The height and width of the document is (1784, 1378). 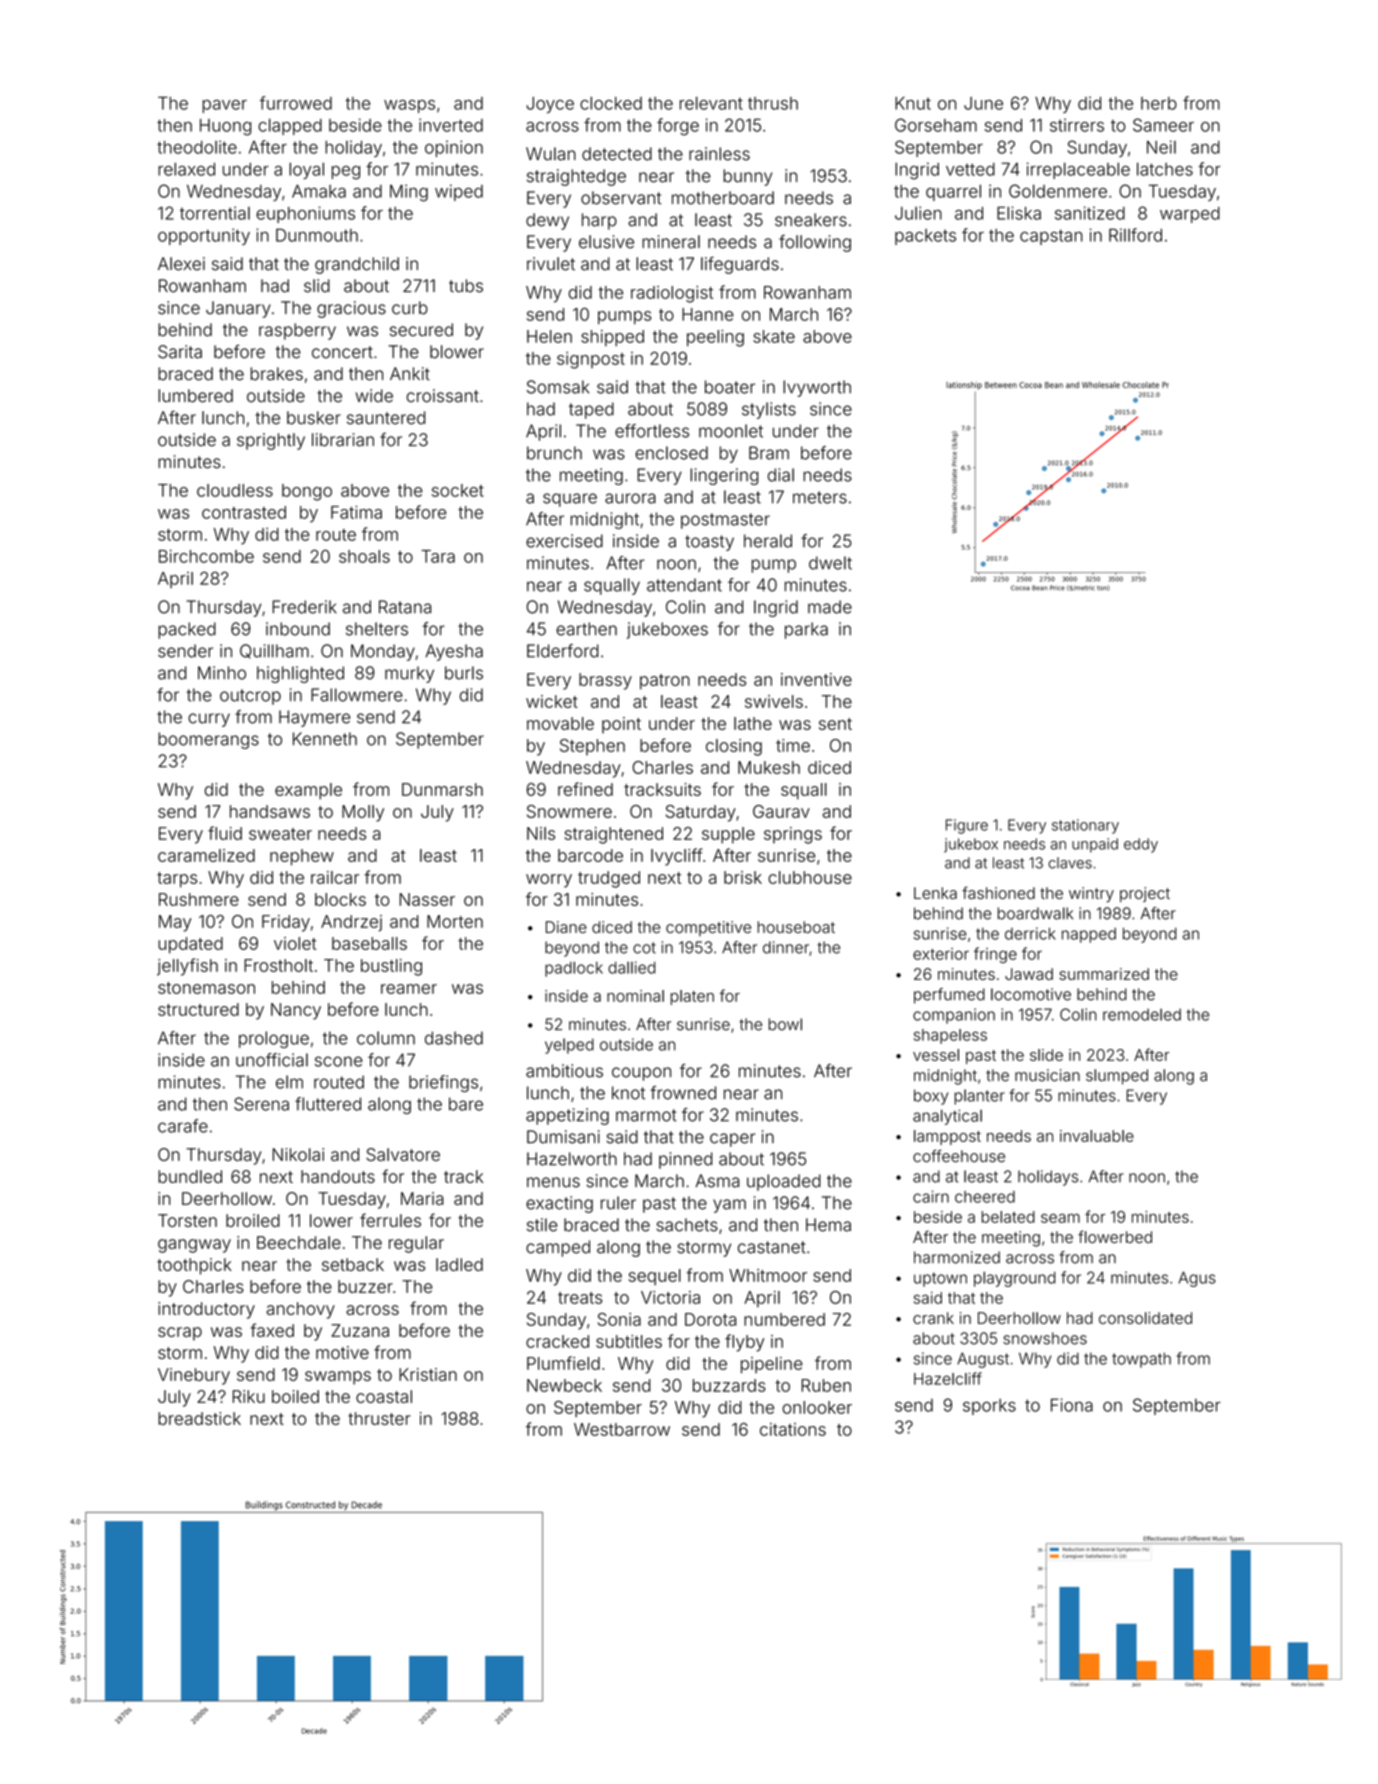 What do you see at coordinates (466, 1104) in the document?
I see `bare` at bounding box center [466, 1104].
